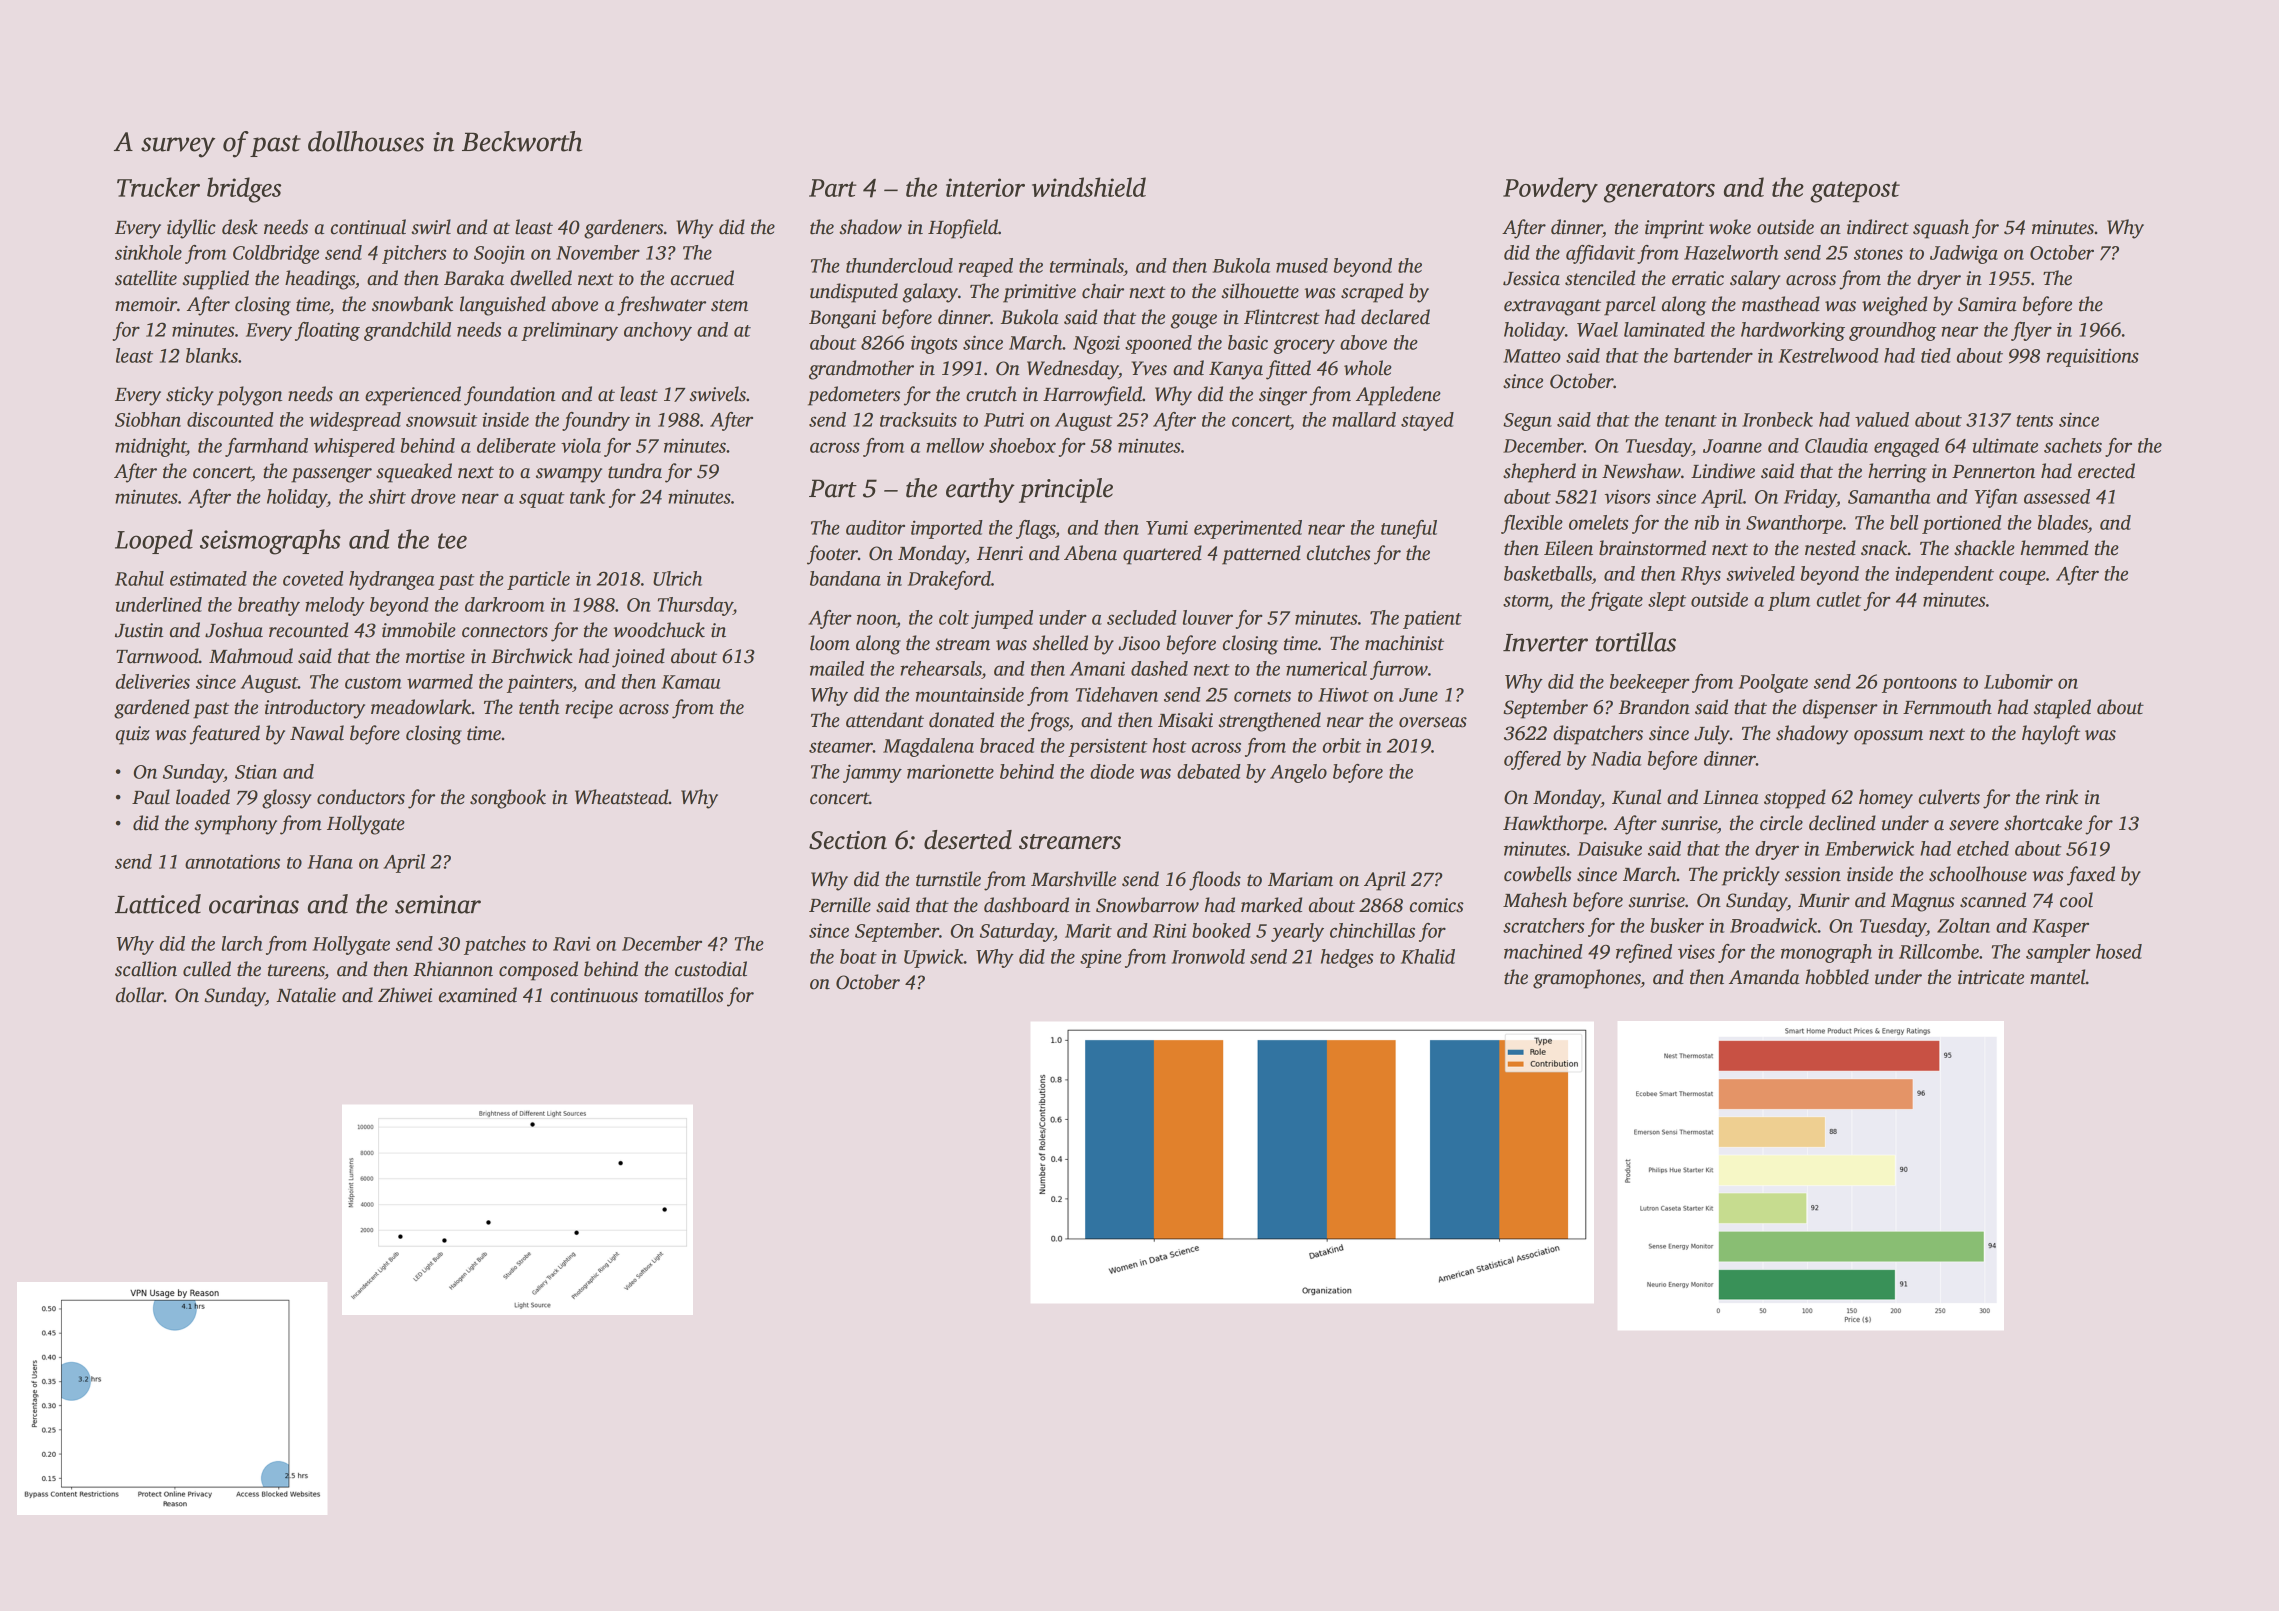  Describe the element at coordinates (1117, 694) in the document. I see `Tidehaven` at that location.
